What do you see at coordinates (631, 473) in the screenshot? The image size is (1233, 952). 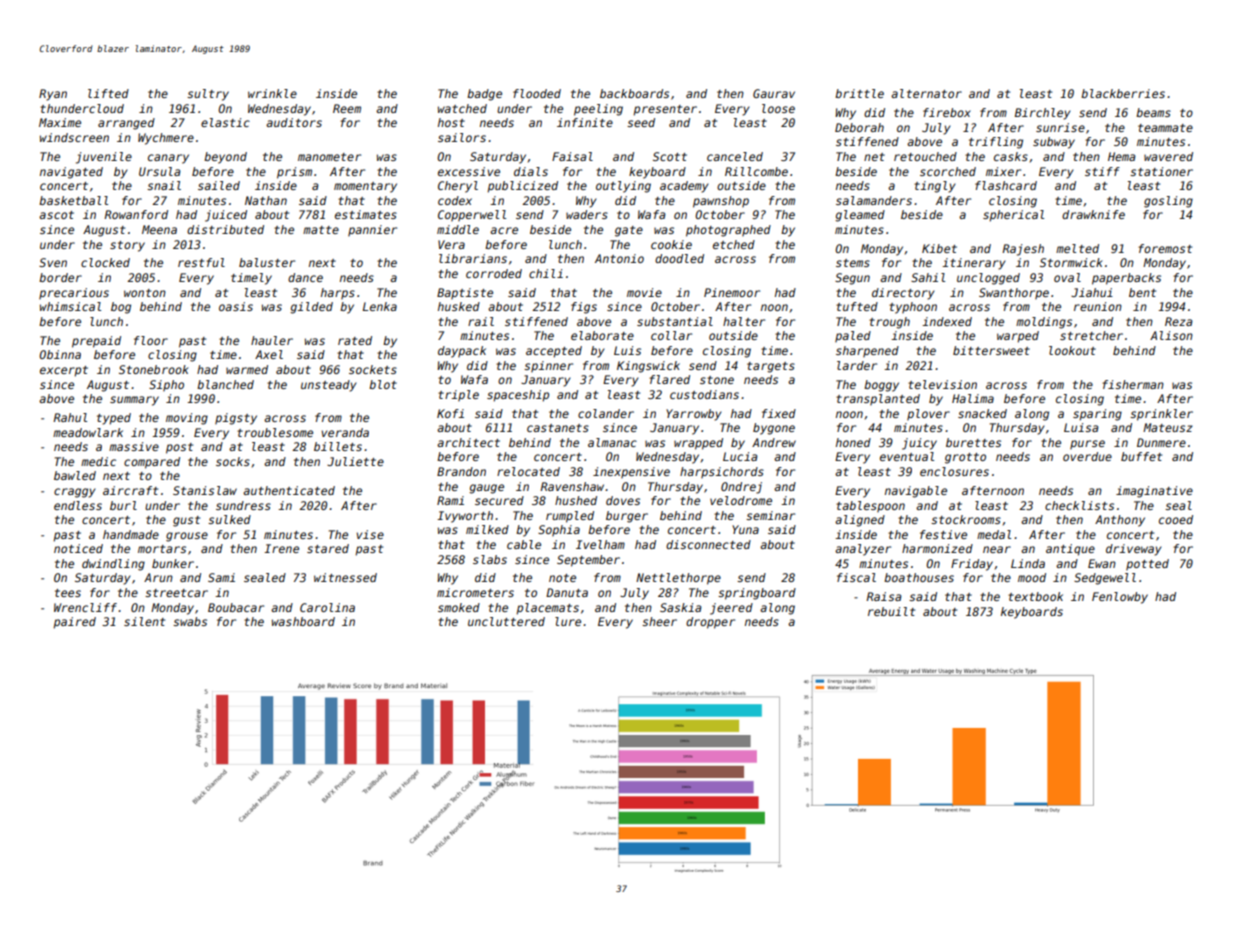 I see `inexpensive` at bounding box center [631, 473].
